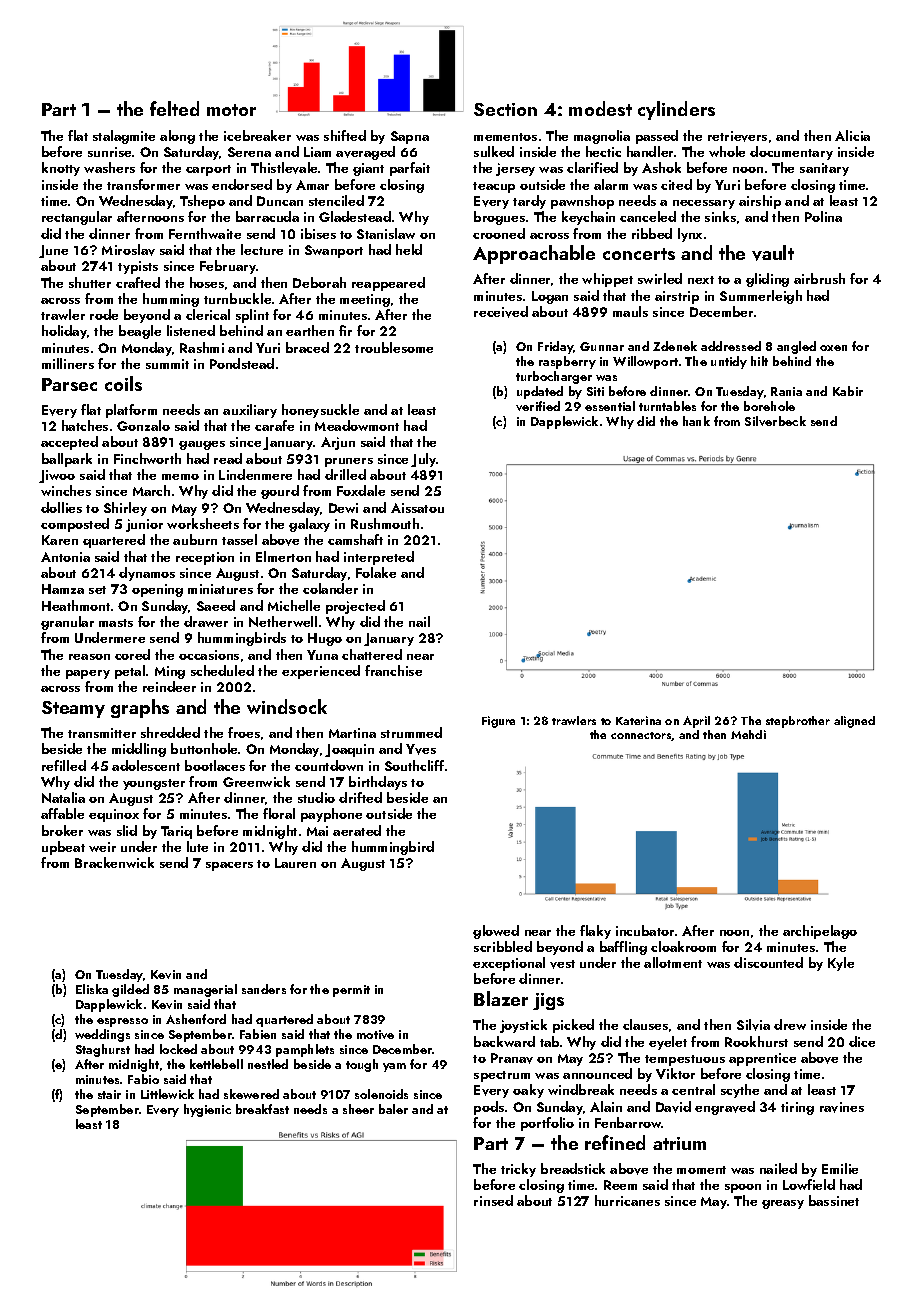 The width and height of the screenshot is (924, 1308). I want to click on motor, so click(231, 110).
